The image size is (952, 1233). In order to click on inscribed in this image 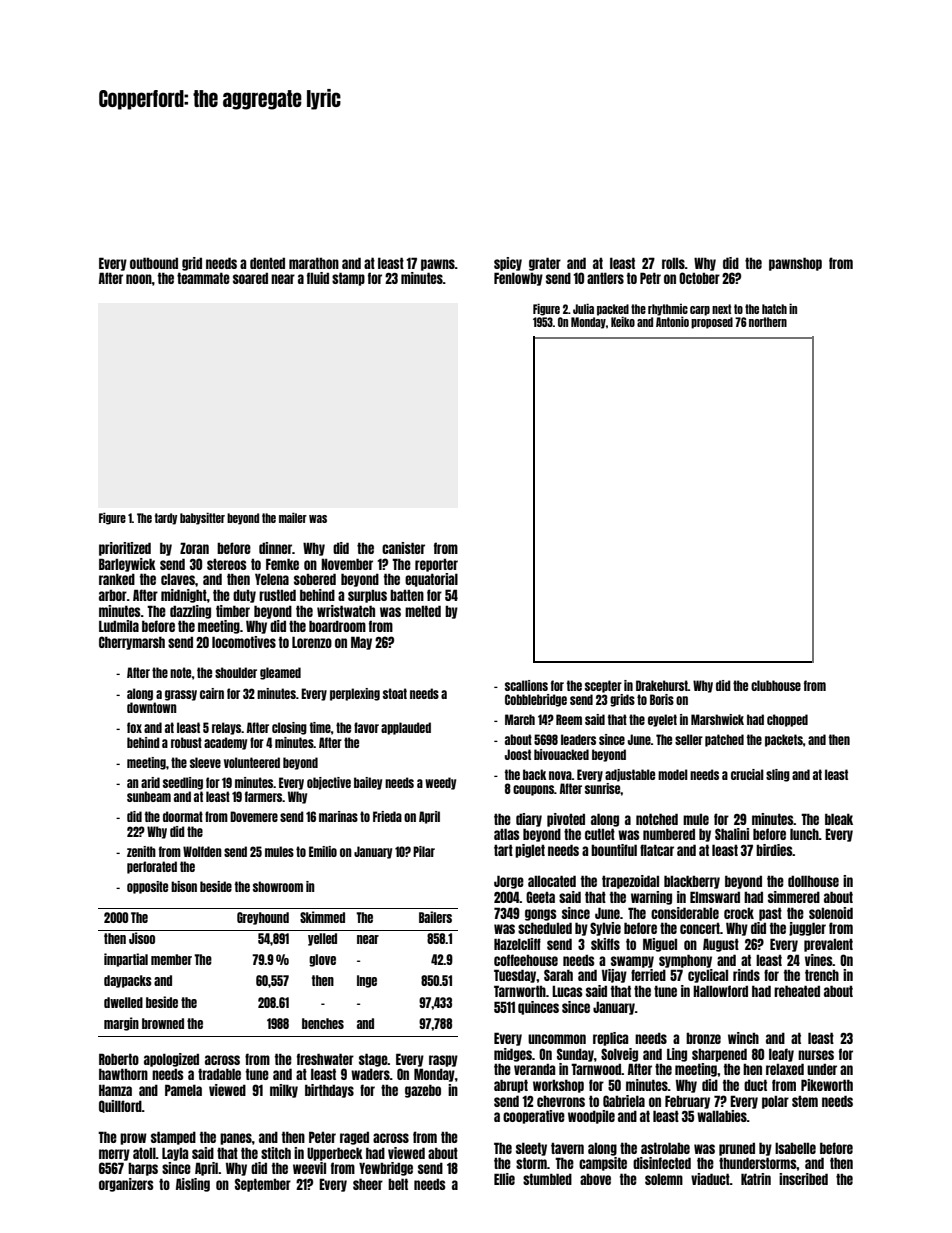, I will do `click(803, 1179)`.
